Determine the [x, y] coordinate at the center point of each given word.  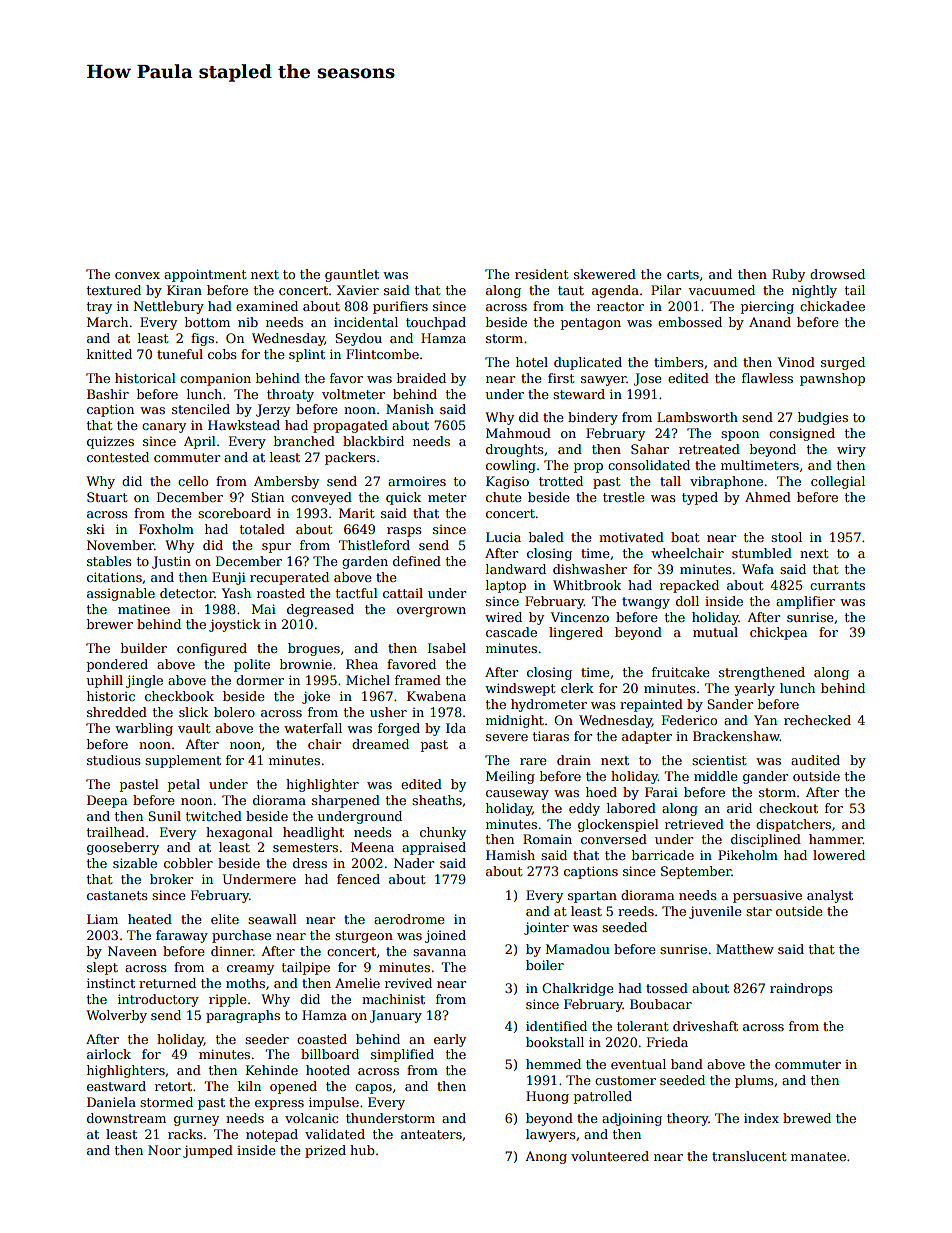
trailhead [116, 832]
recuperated [289, 578]
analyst [830, 896]
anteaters [431, 1134]
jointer [546, 928]
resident [541, 274]
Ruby [788, 275]
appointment [205, 275]
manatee [818, 1156]
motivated [631, 537]
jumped [208, 1151]
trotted [561, 481]
